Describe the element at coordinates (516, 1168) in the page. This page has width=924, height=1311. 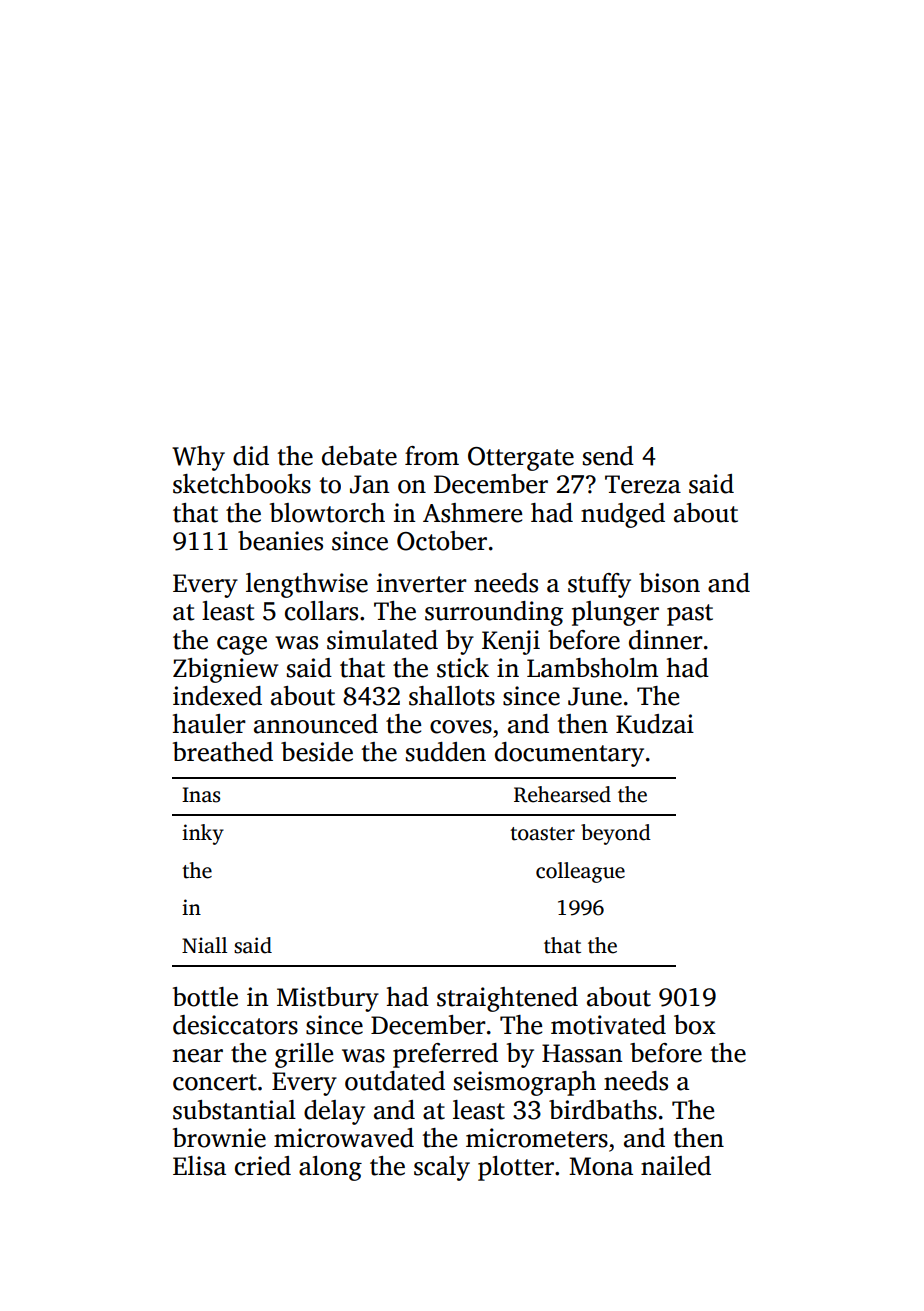
I see `plotter` at that location.
